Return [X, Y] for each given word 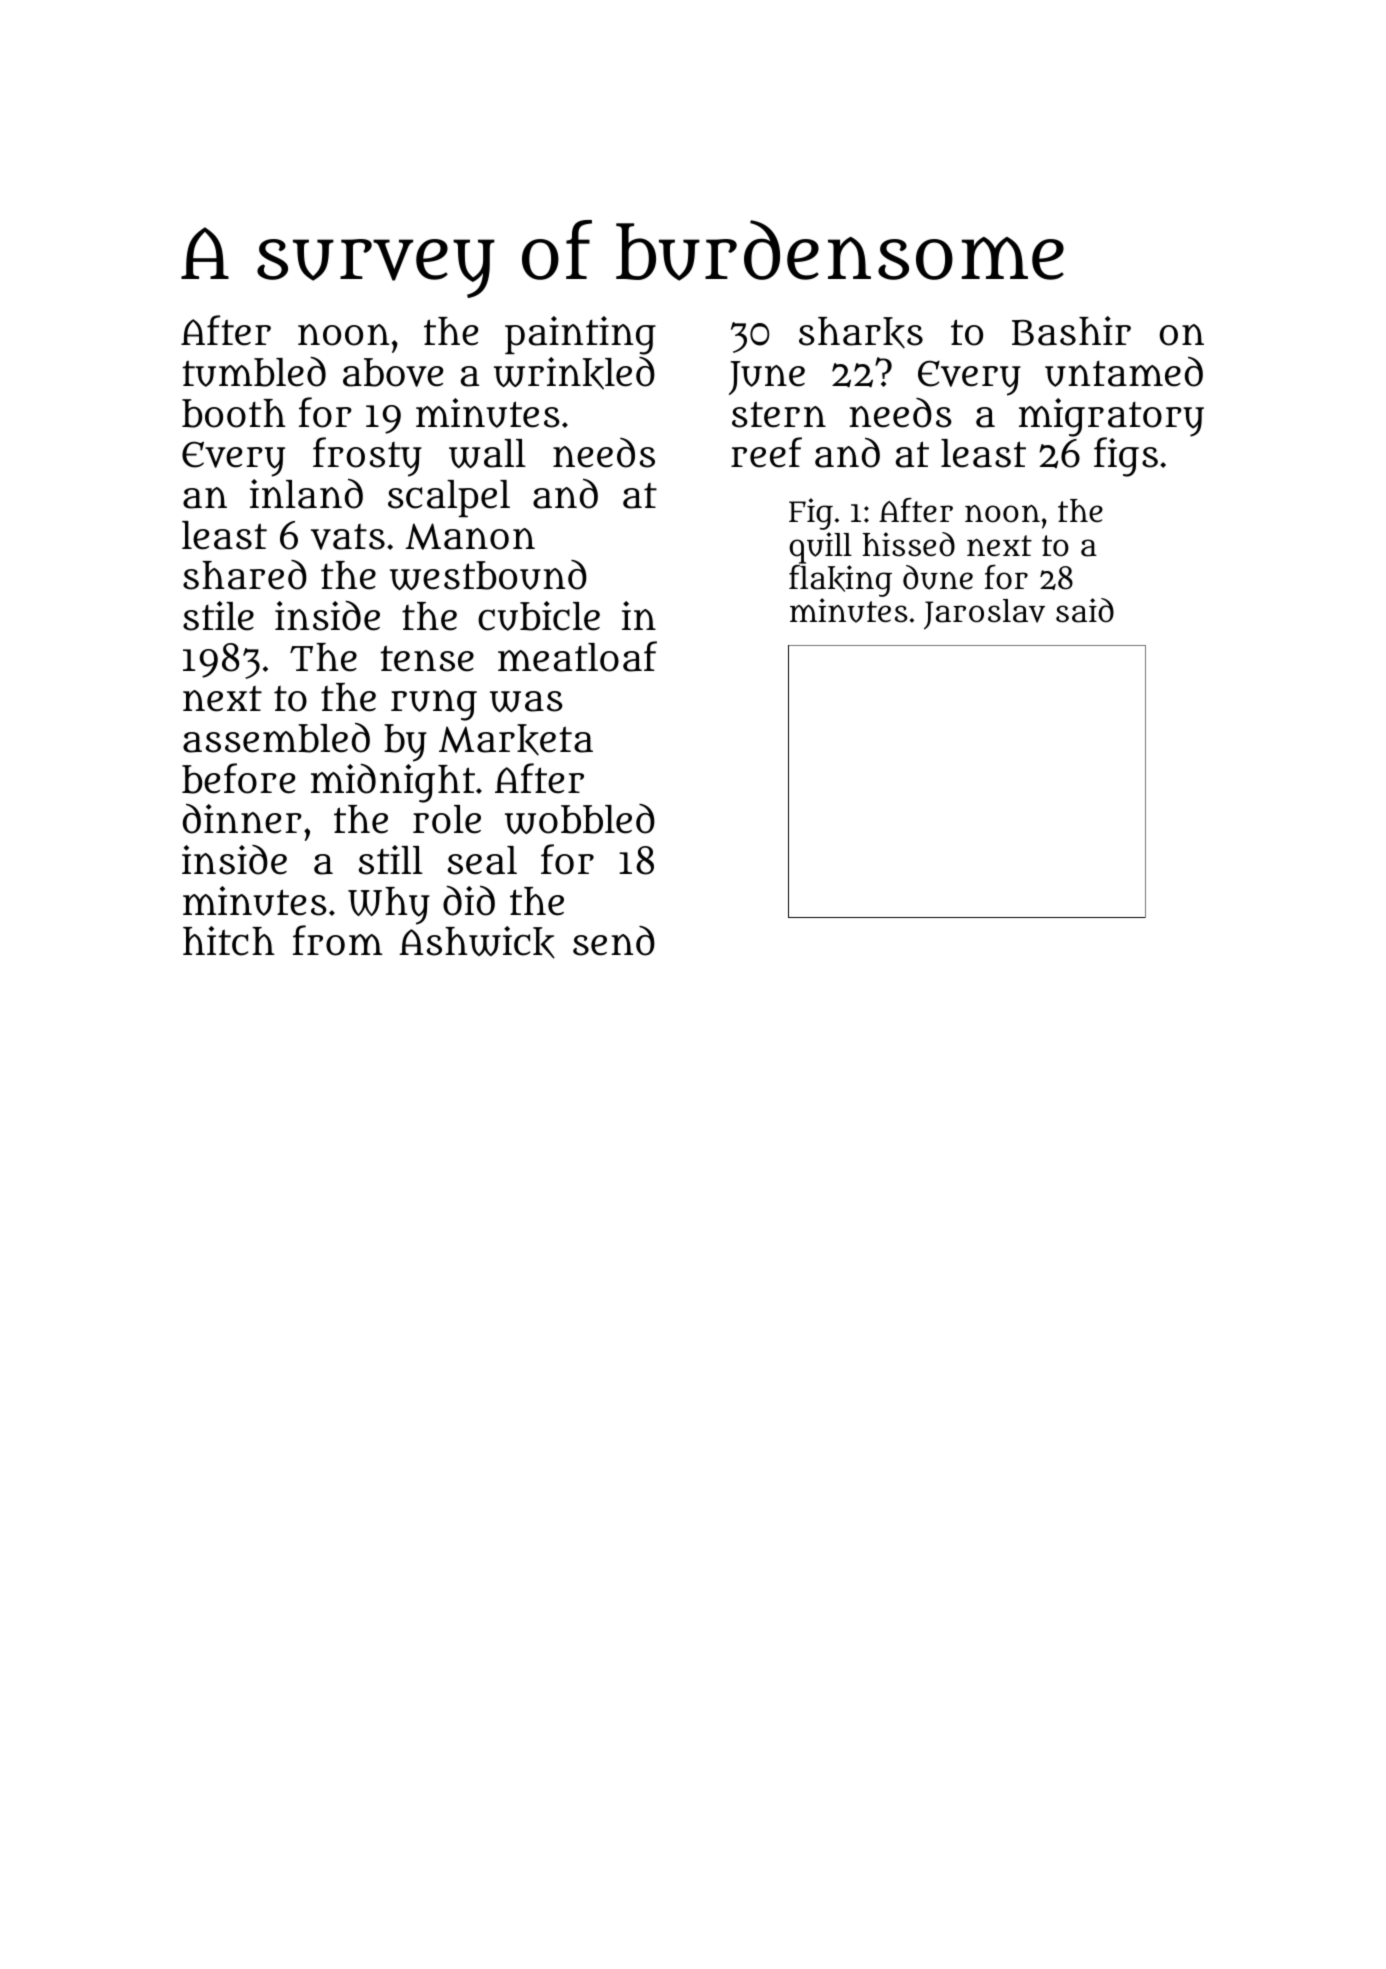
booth [234, 413]
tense [427, 658]
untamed [1124, 371]
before [238, 778]
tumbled [254, 371]
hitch [229, 941]
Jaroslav [984, 614]
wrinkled [574, 373]
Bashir [1071, 331]
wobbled [580, 819]
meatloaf [577, 656]
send [614, 941]
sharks [861, 333]
